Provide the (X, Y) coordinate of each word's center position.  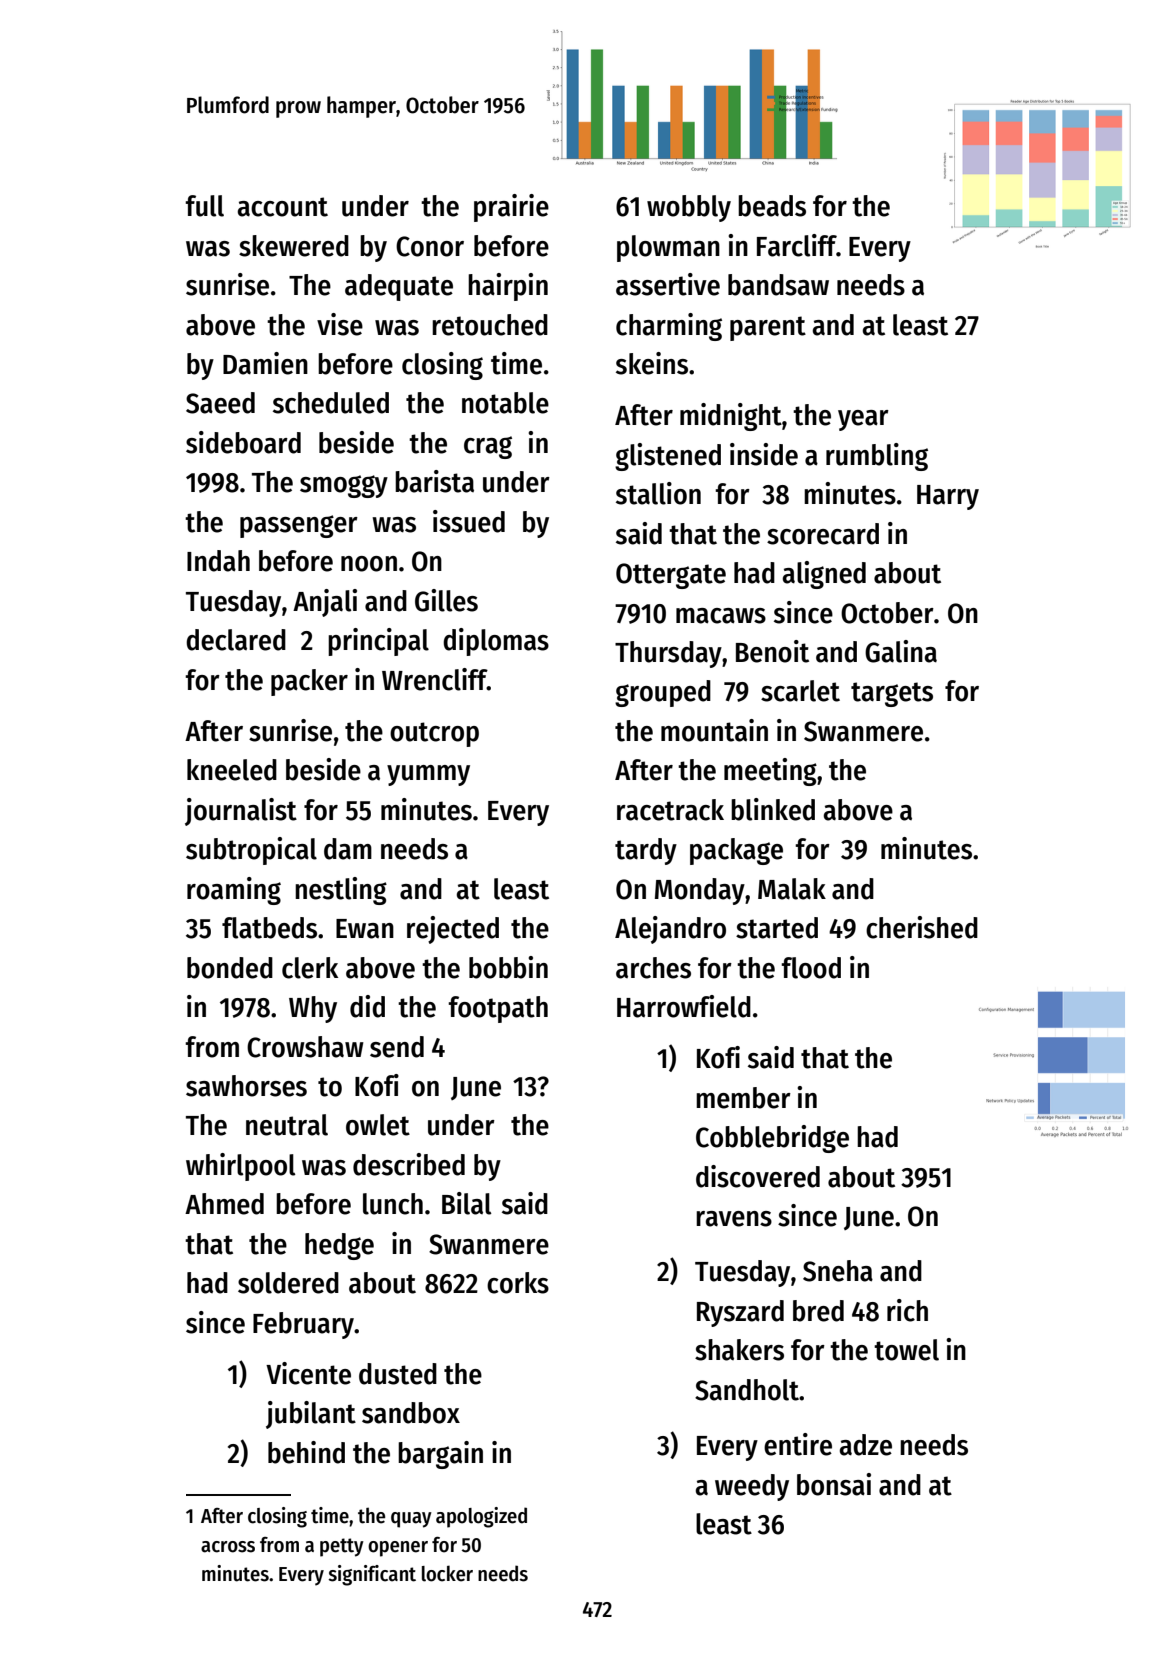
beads (772, 206)
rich (907, 1310)
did (367, 1006)
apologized (481, 1517)
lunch (393, 1204)
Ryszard (740, 1313)
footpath (498, 1009)
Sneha (838, 1271)
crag (488, 447)
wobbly (689, 208)
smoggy (344, 486)
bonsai (834, 1484)
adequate (399, 287)
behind (306, 1452)
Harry (948, 497)
